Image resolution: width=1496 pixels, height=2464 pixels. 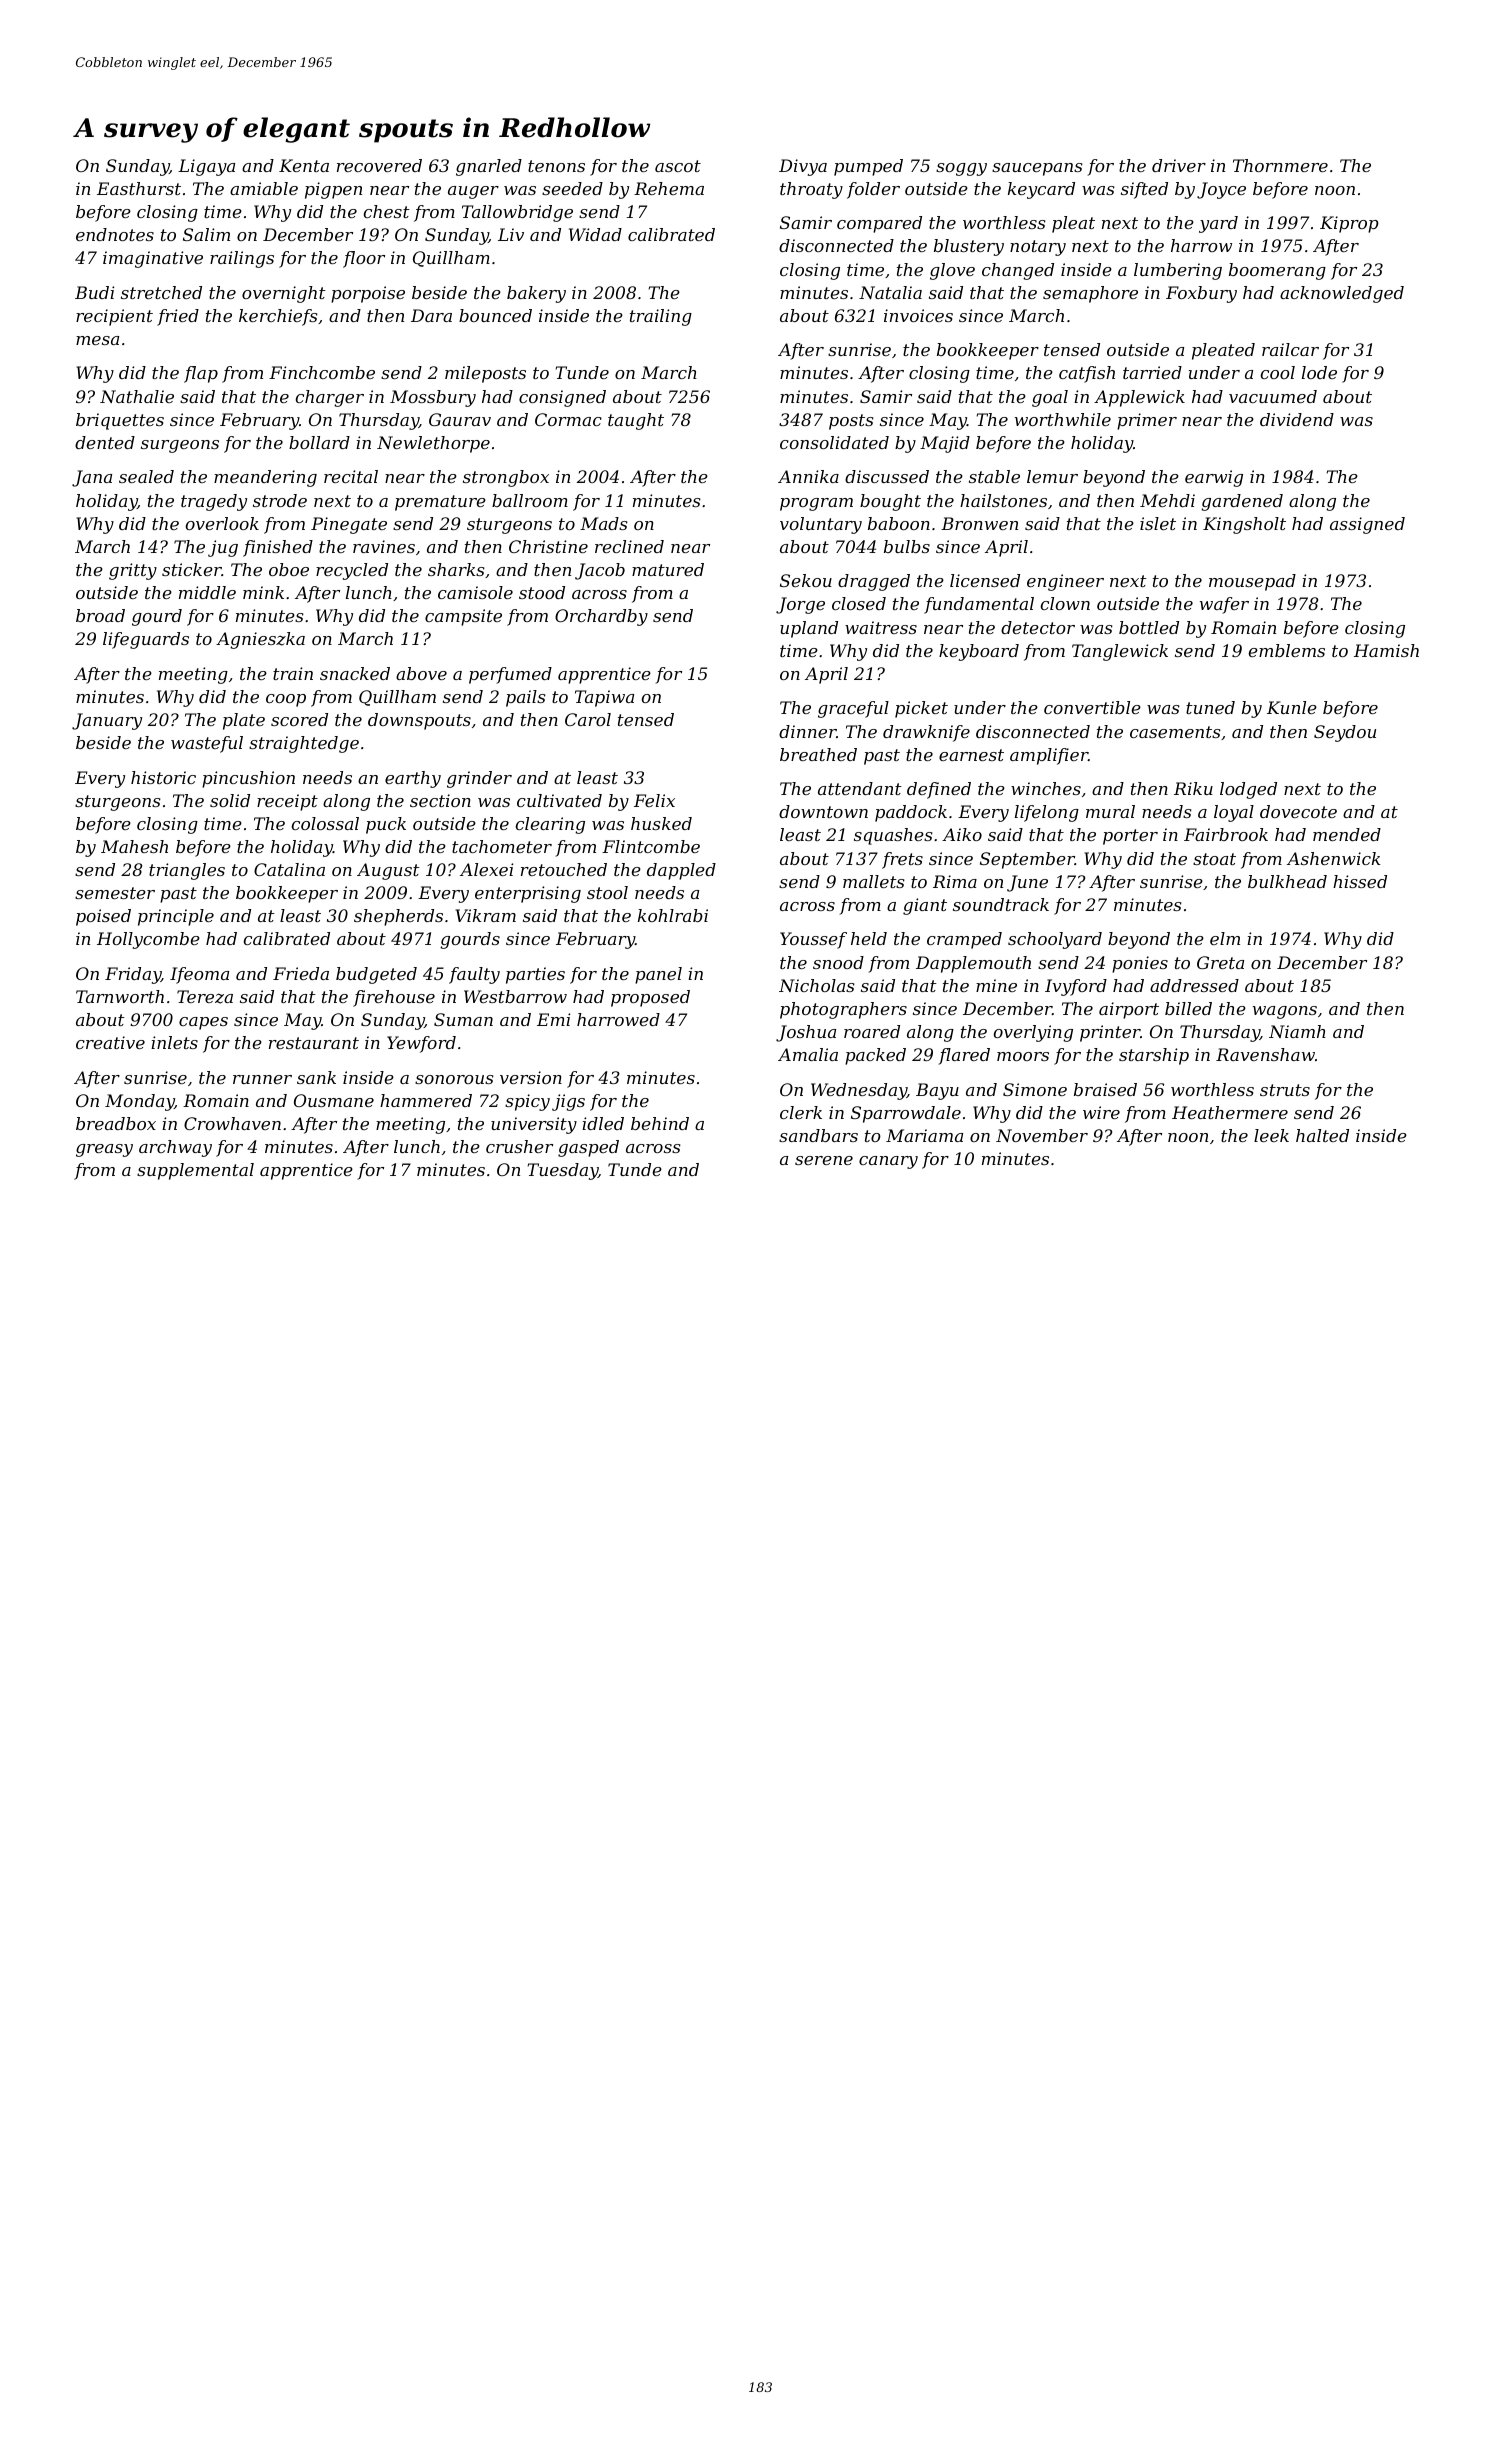 What do you see at coordinates (489, 167) in the screenshot?
I see `gnarled` at bounding box center [489, 167].
